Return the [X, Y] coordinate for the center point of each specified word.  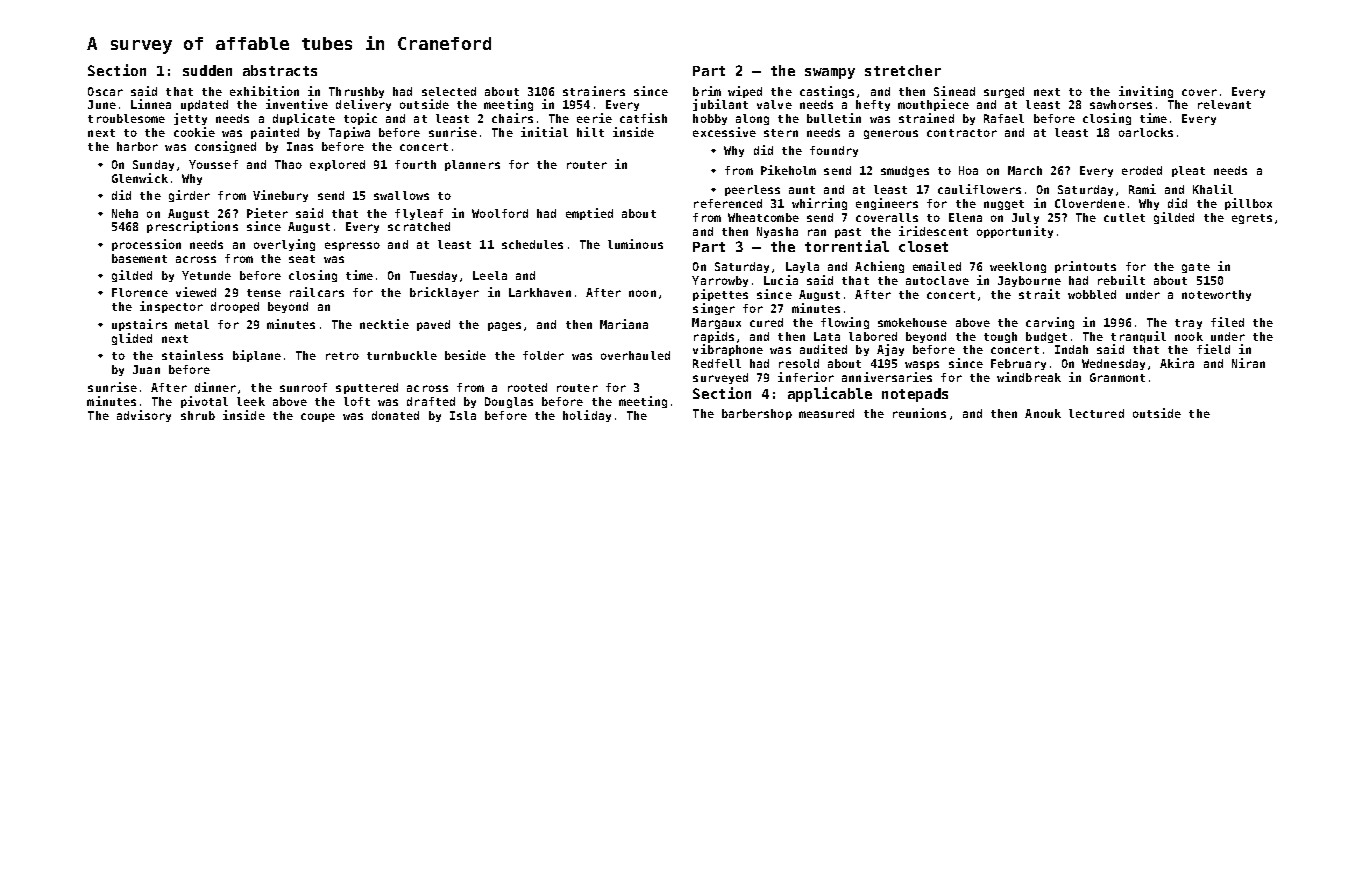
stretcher [903, 70]
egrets [1252, 219]
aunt [802, 190]
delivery [363, 105]
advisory [144, 416]
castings [827, 92]
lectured [1096, 413]
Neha [125, 213]
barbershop [757, 414]
